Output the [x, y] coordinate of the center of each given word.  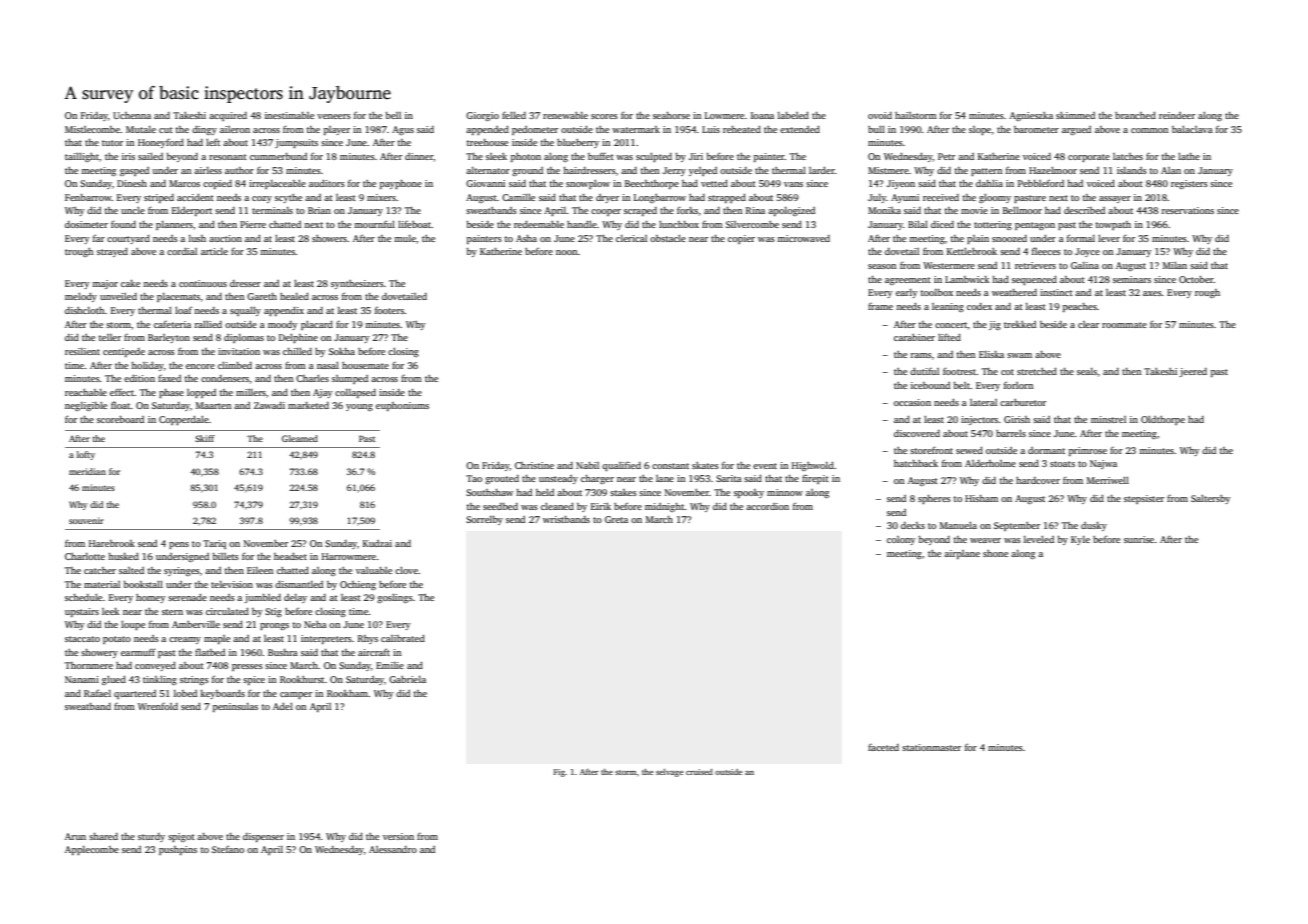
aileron [235, 129]
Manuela [958, 525]
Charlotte [85, 556]
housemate [365, 365]
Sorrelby [484, 520]
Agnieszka [1031, 116]
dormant [1046, 450]
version [398, 836]
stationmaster [931, 747]
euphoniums [402, 406]
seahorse [671, 115]
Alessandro [393, 849]
